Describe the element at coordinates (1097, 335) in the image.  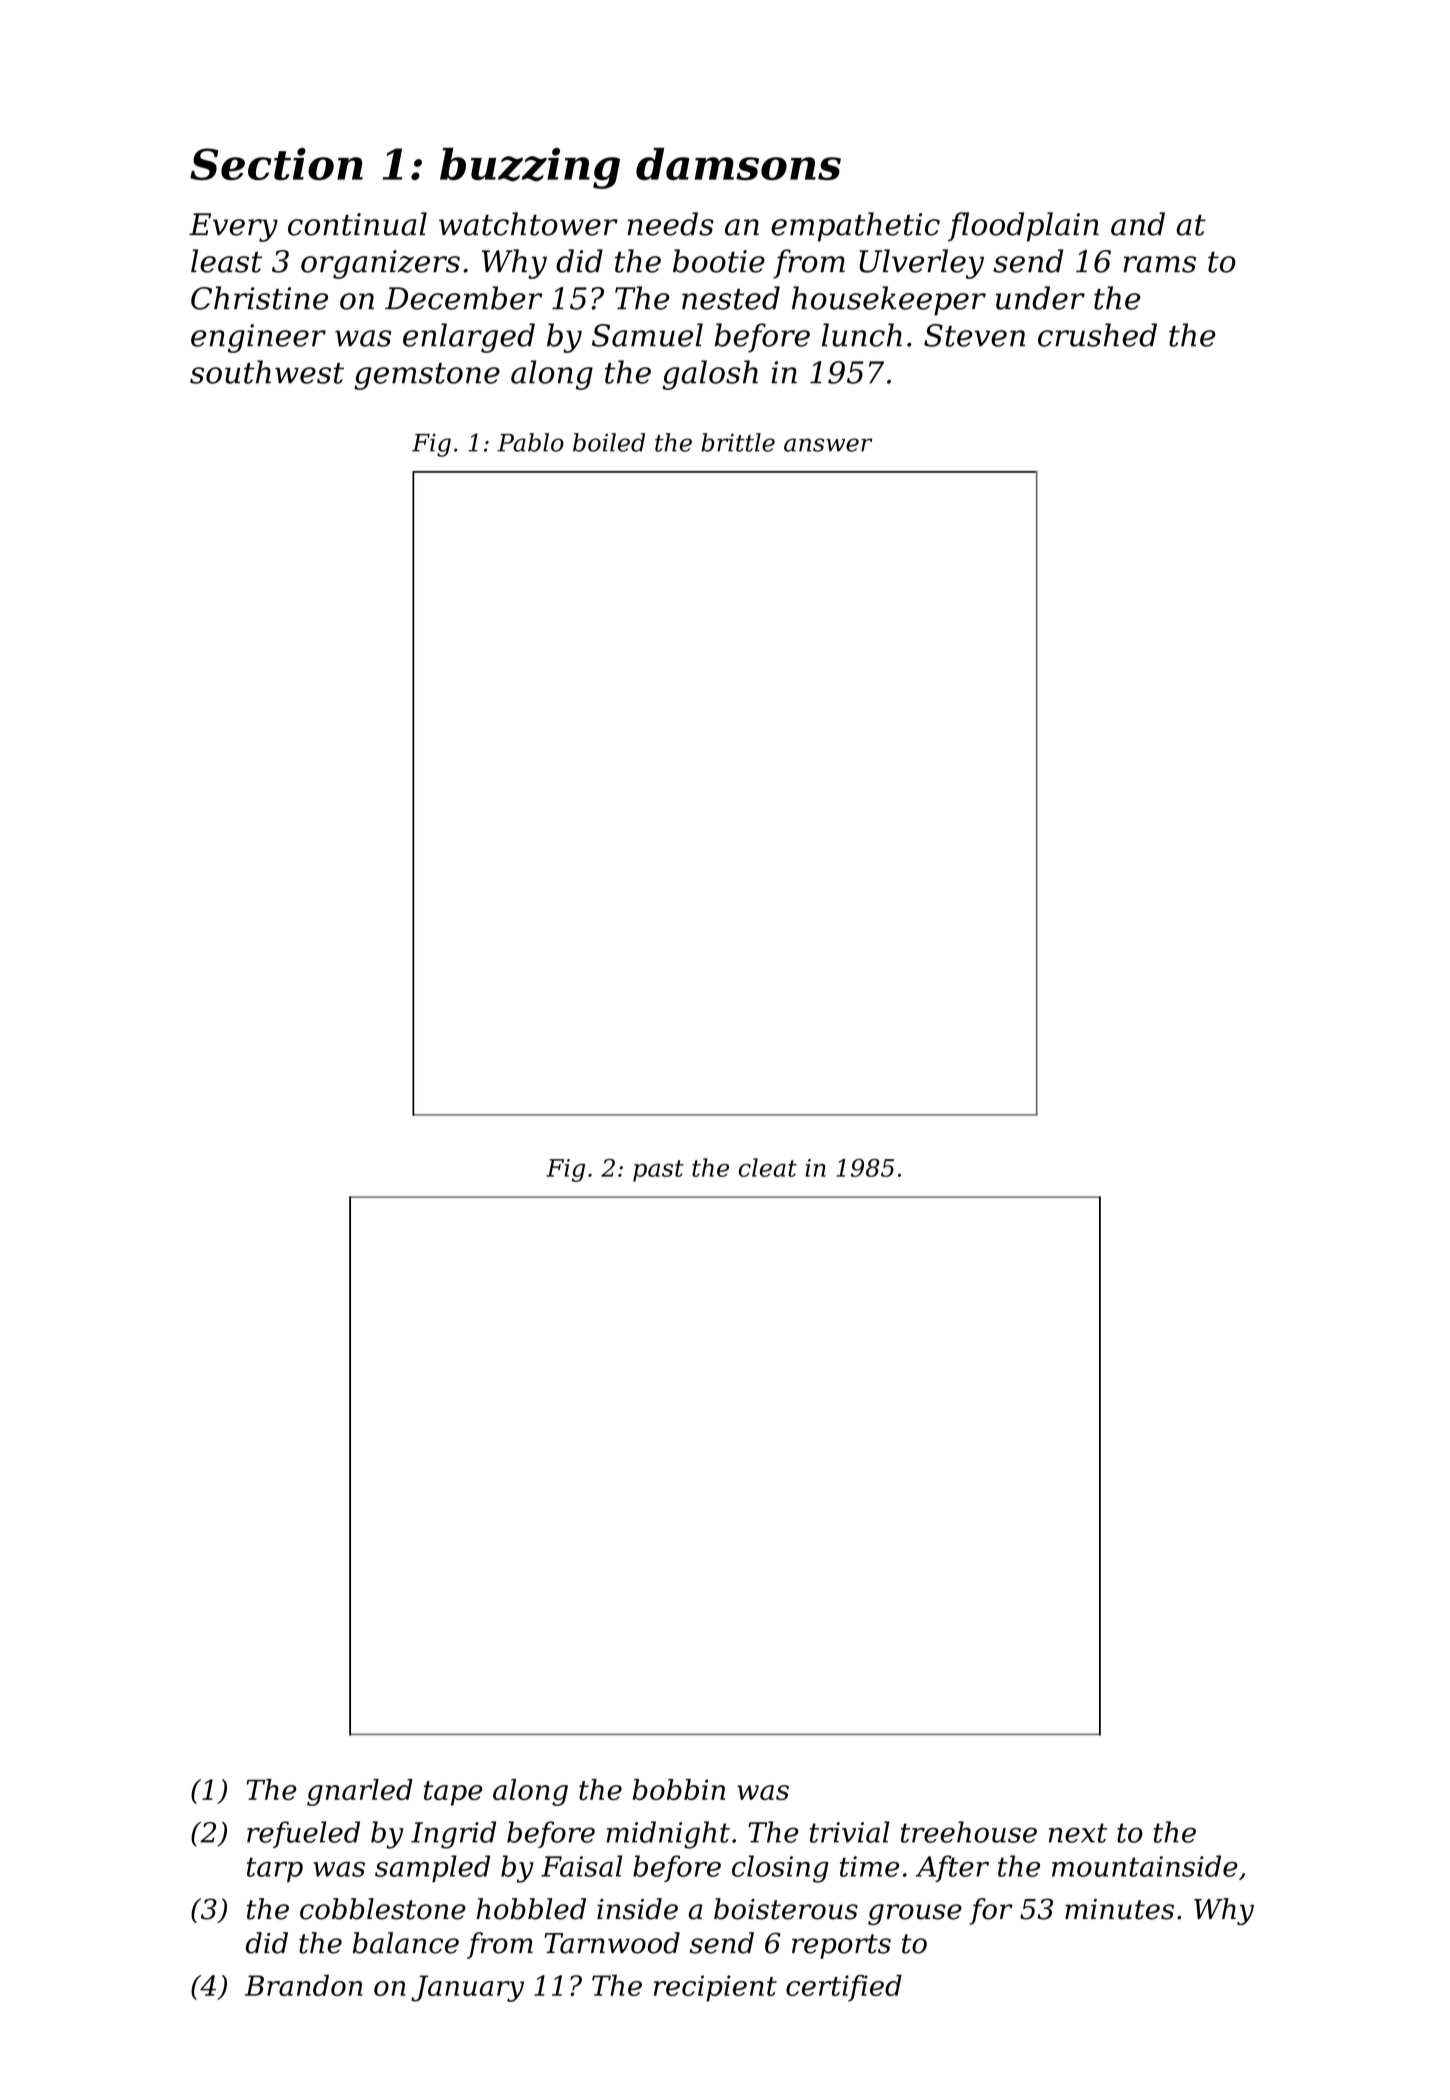
I see `crushed` at that location.
